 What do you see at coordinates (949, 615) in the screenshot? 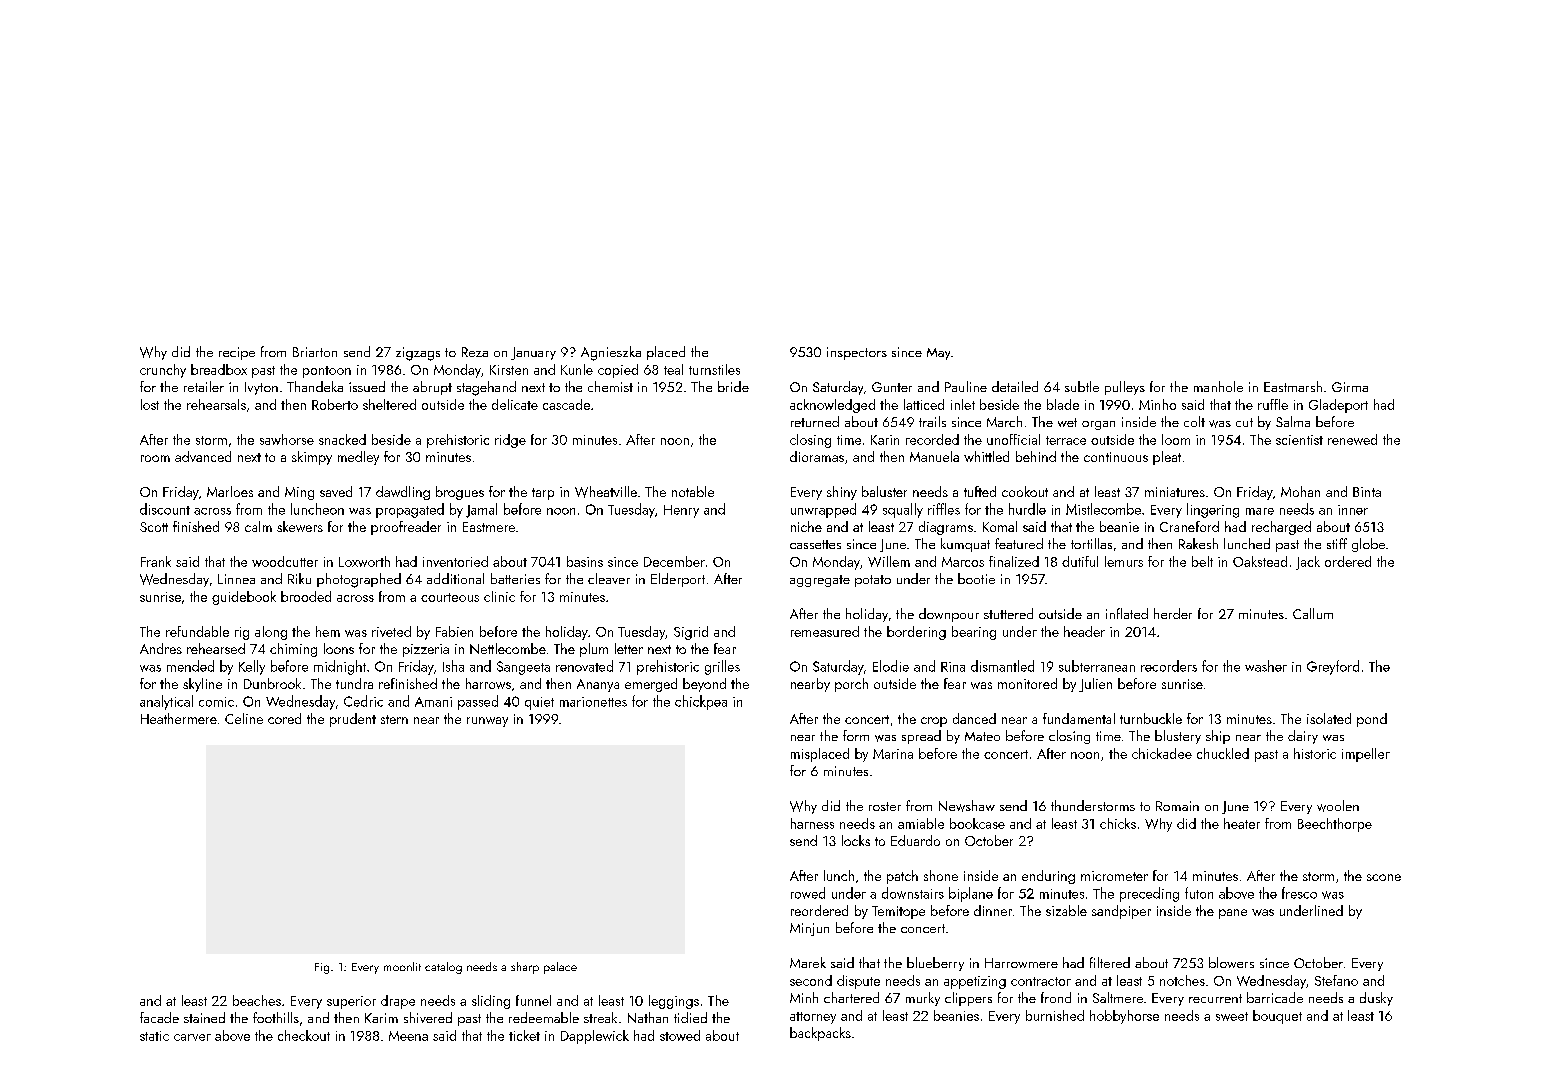
I see `downpour` at bounding box center [949, 615].
